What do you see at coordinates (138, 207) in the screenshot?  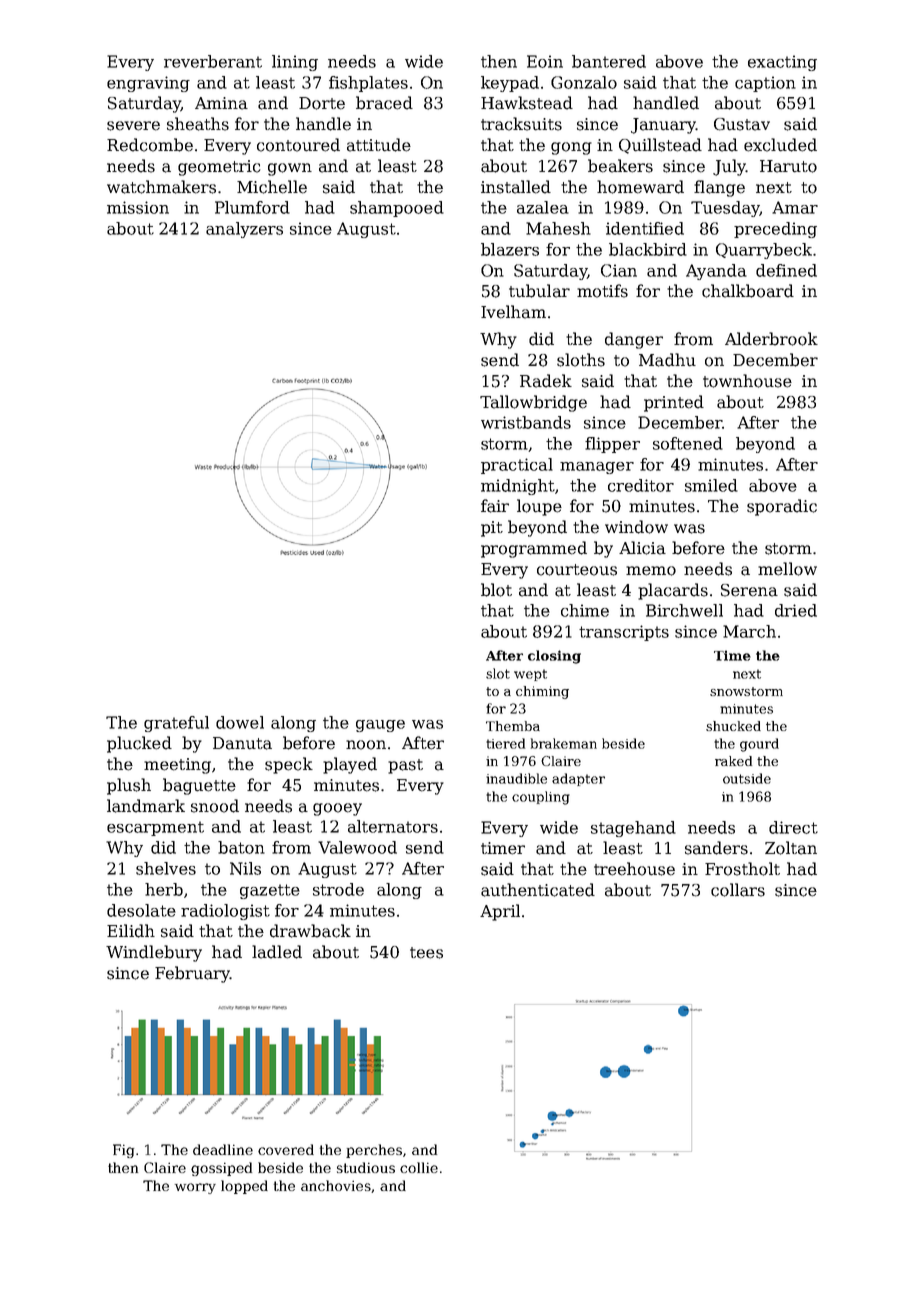 I see `mission` at bounding box center [138, 207].
